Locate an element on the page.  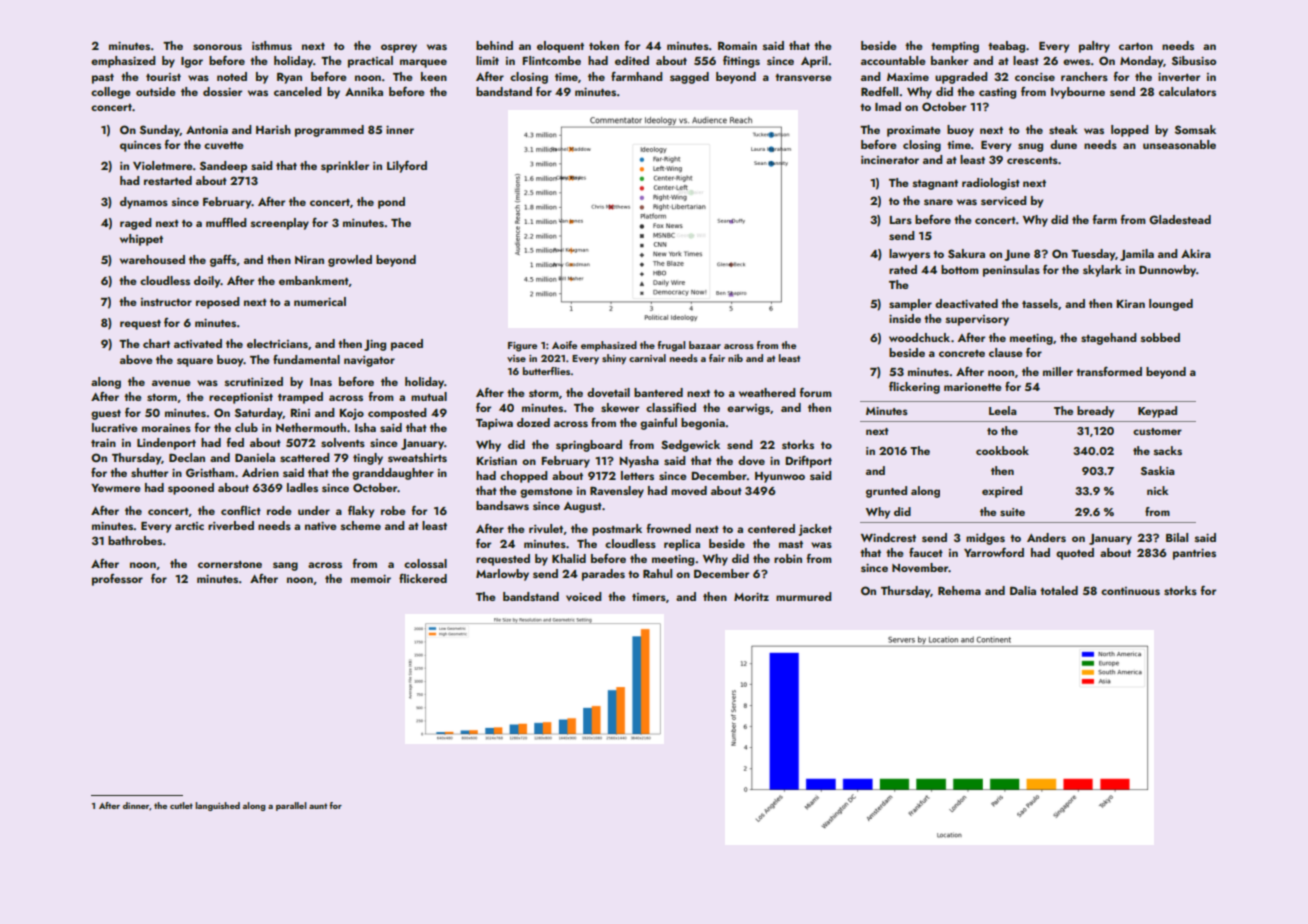
canceled is located at coordinates (298, 91).
